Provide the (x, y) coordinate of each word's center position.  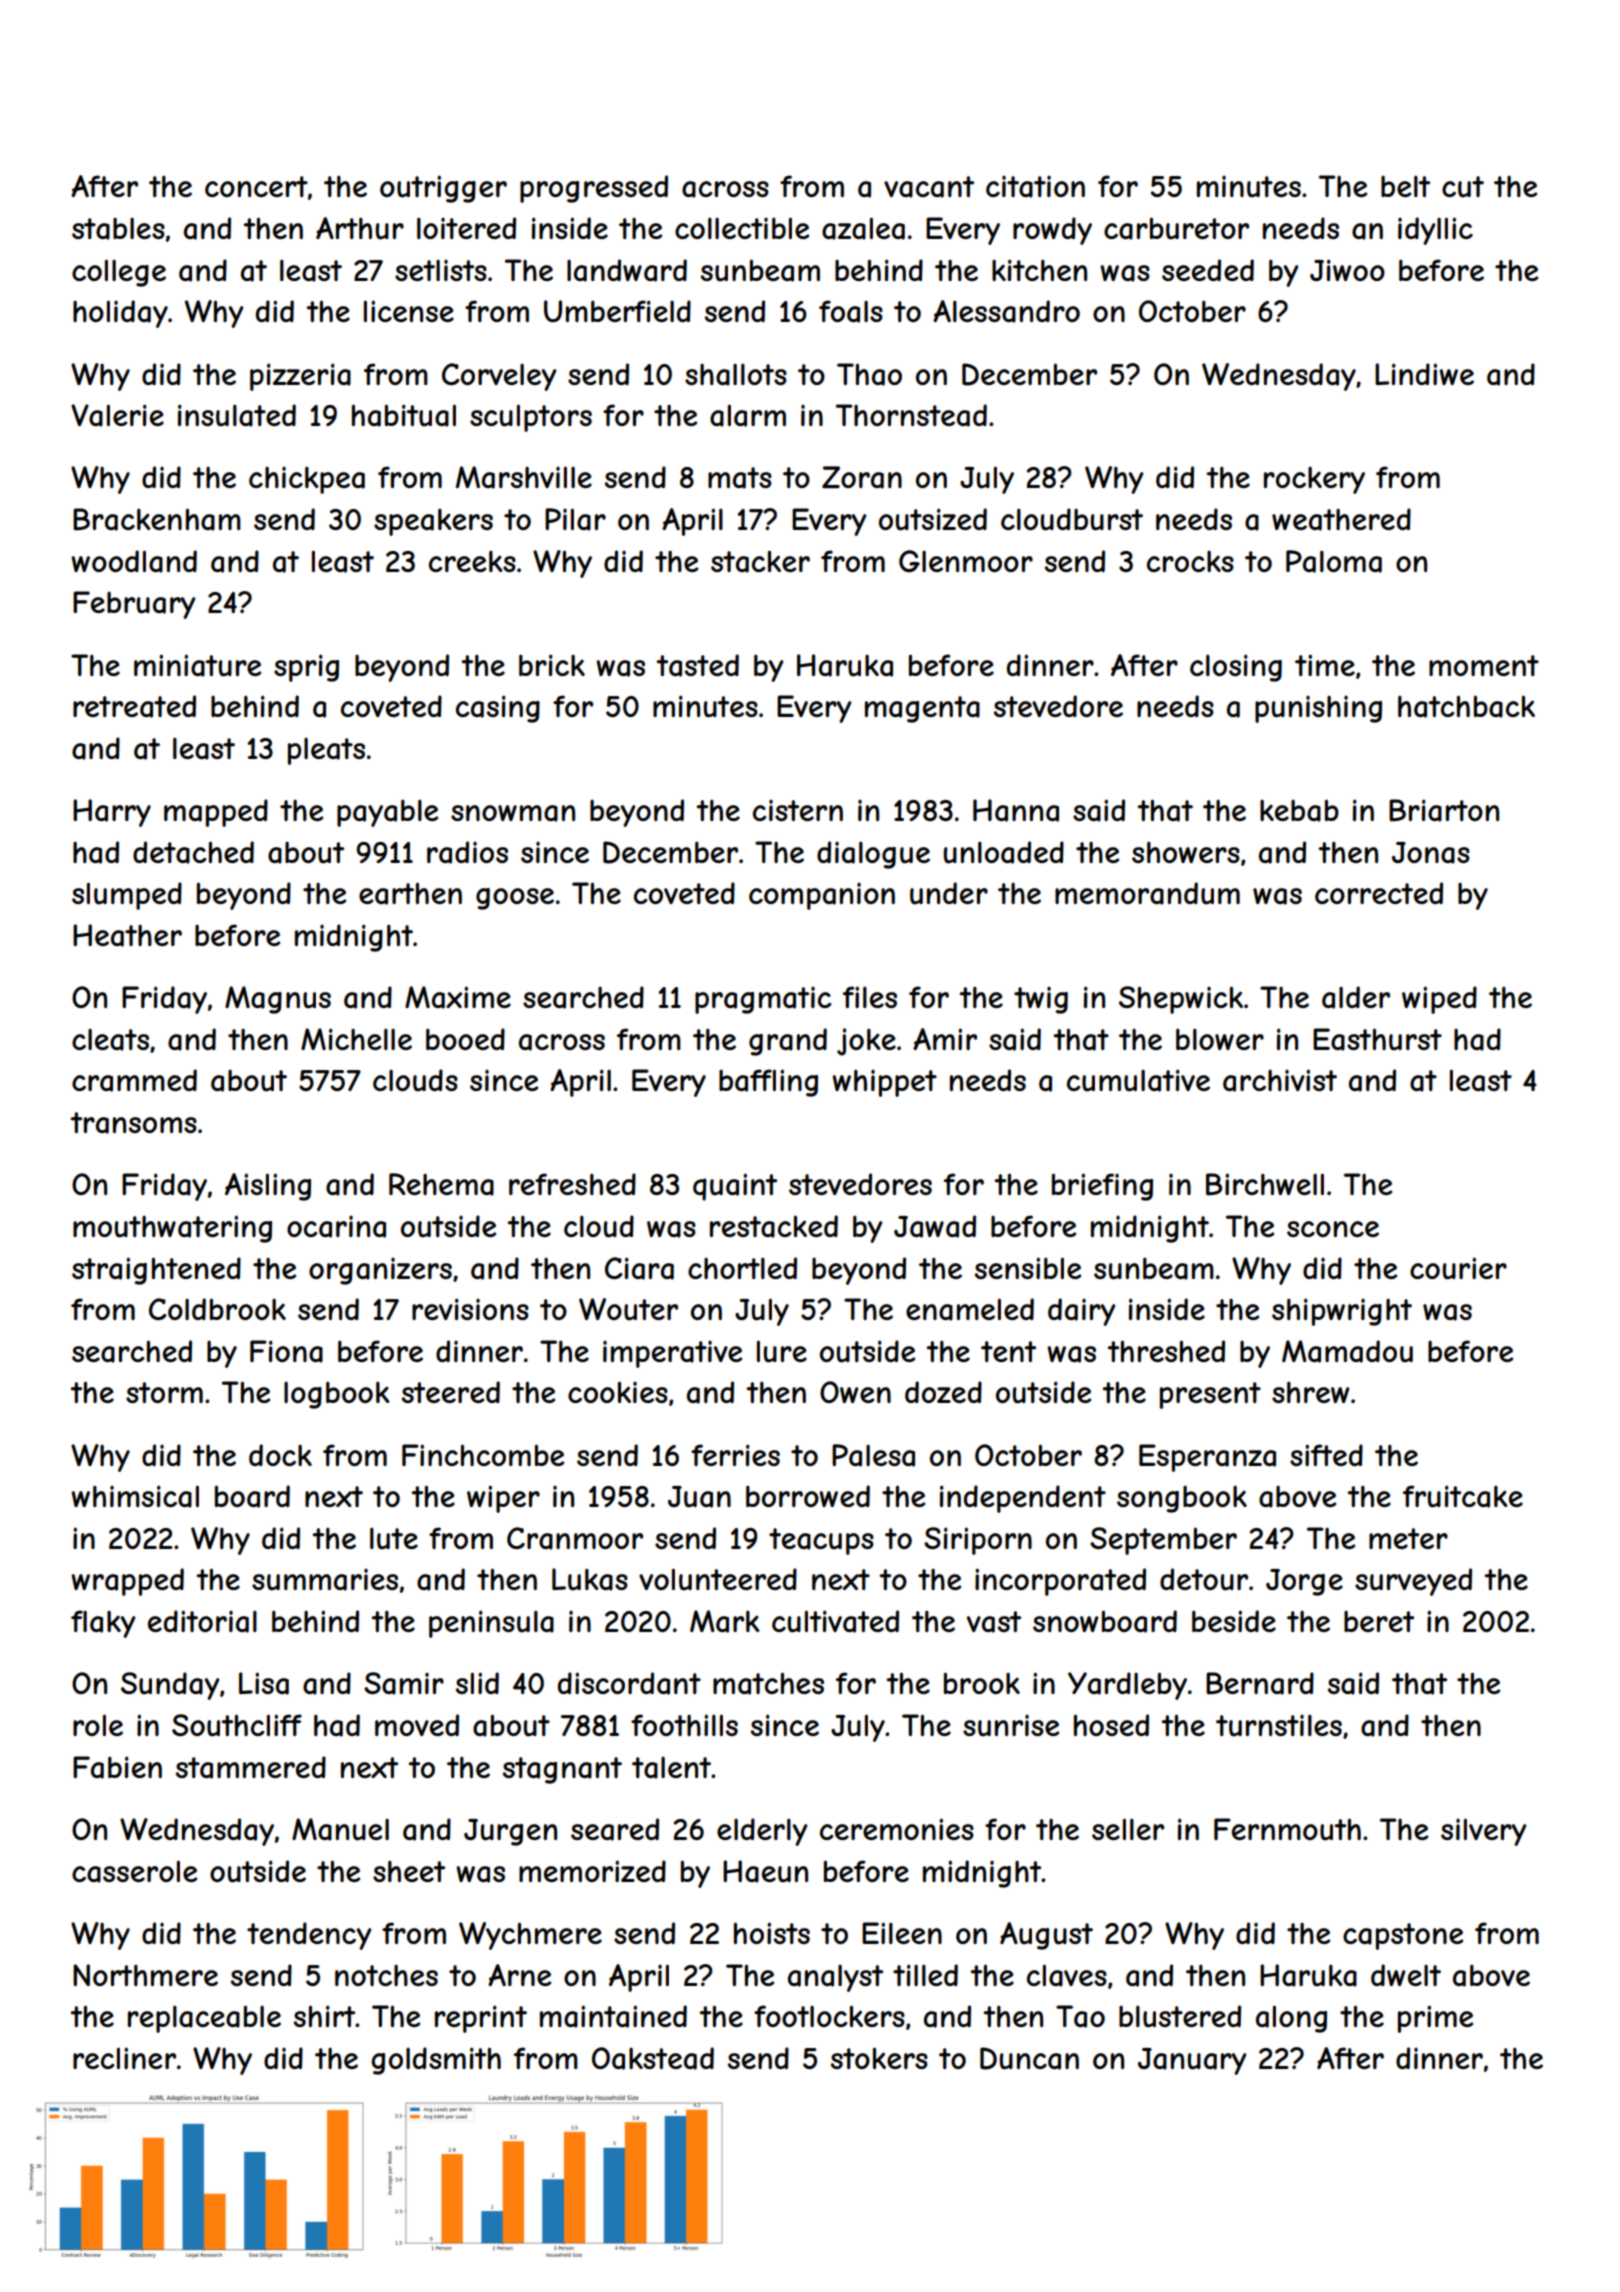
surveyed (1413, 1582)
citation (1035, 187)
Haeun (765, 1871)
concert (256, 186)
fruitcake (1463, 1496)
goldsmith (436, 2061)
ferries (735, 1455)
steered (451, 1392)
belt (1405, 186)
